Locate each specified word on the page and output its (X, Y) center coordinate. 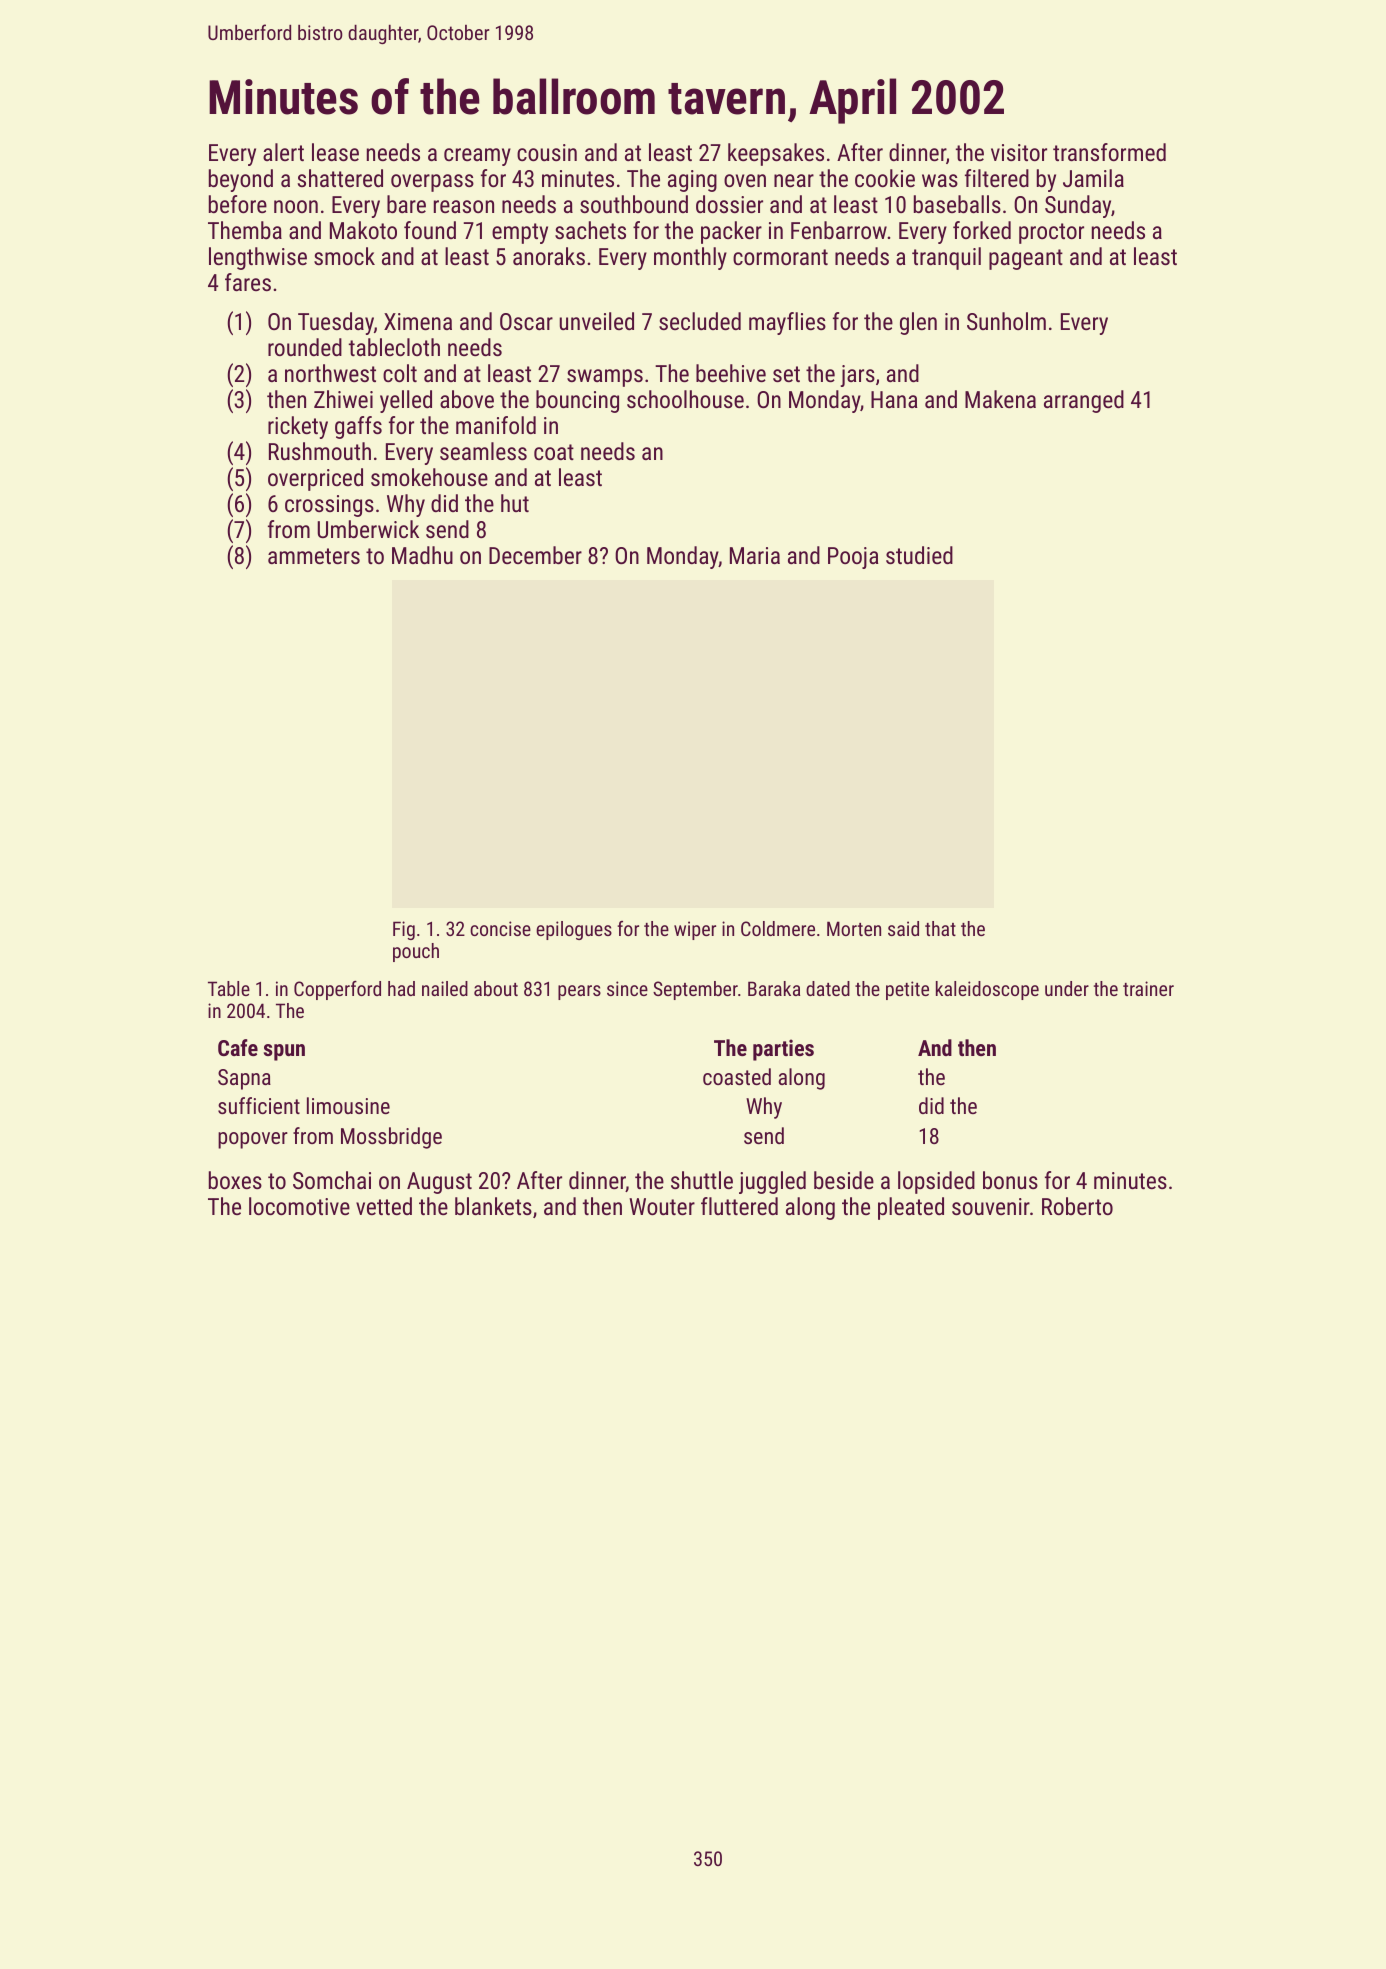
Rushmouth (320, 451)
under (1067, 988)
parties (783, 1050)
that (940, 928)
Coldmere (778, 928)
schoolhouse (685, 399)
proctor (1051, 233)
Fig (404, 930)
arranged (1084, 401)
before (238, 204)
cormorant (780, 257)
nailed (445, 988)
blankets (493, 1206)
